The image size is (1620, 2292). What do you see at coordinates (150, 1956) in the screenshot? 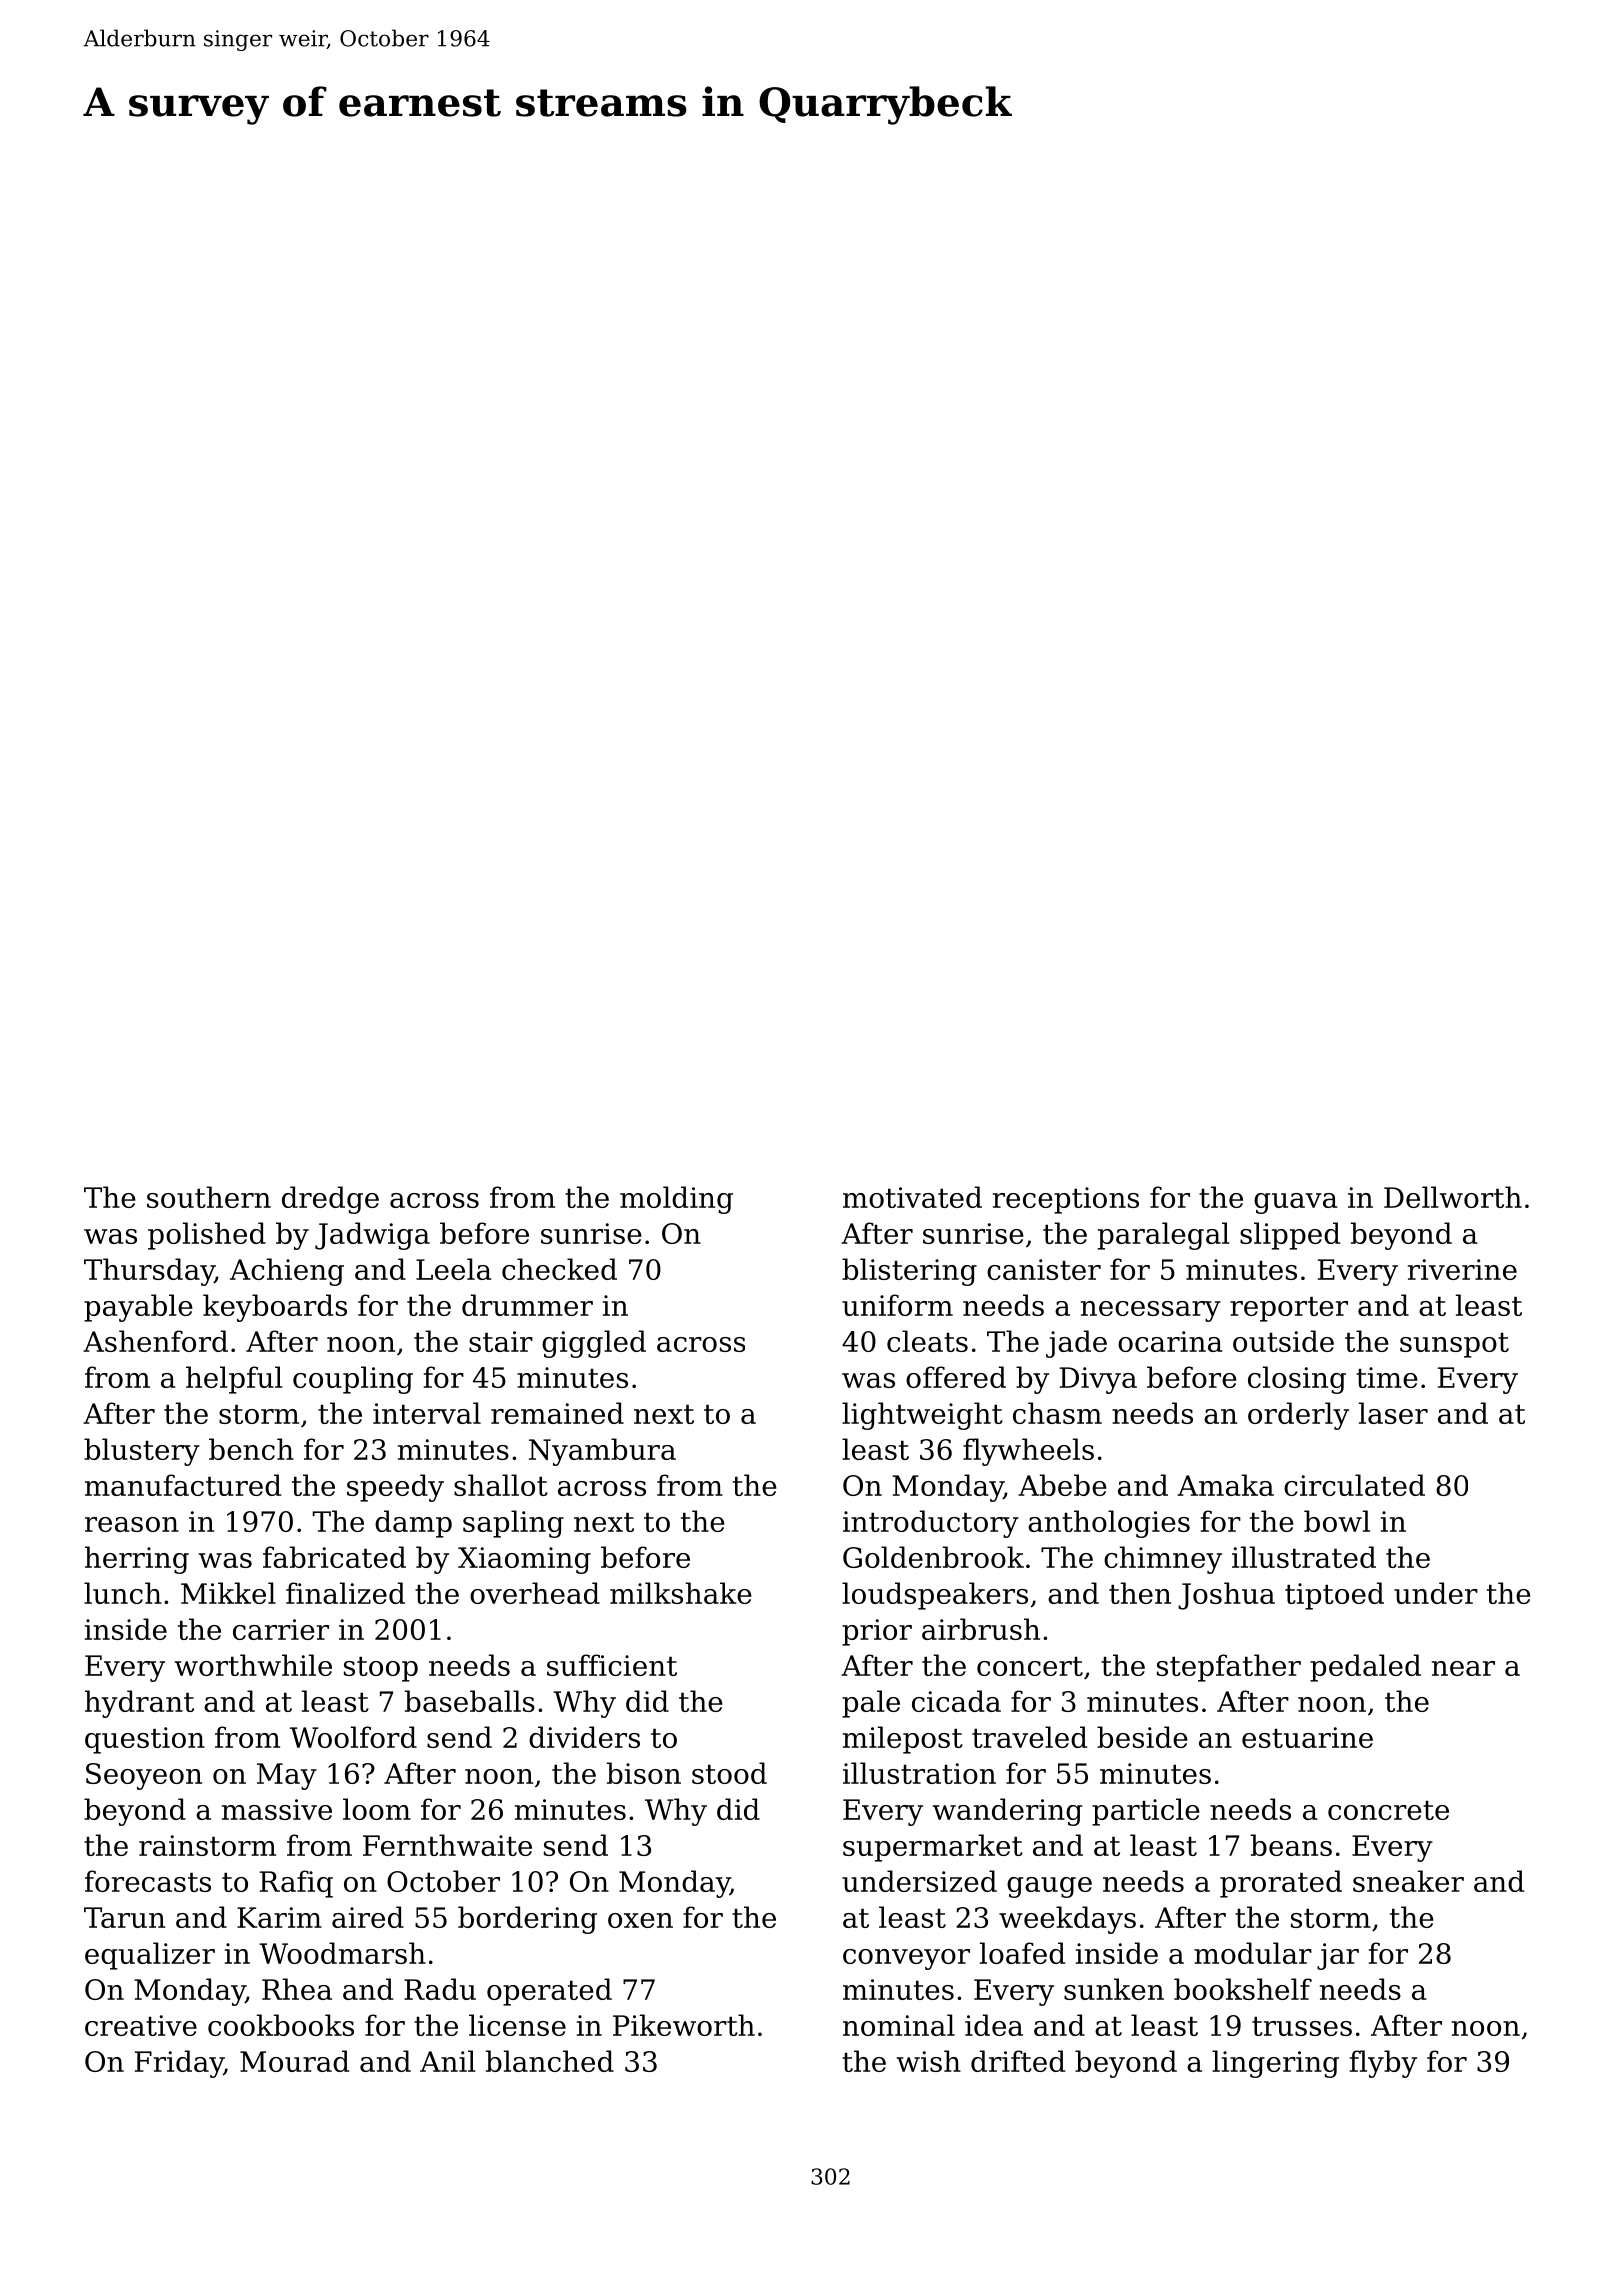
I see `equalizer` at bounding box center [150, 1956].
